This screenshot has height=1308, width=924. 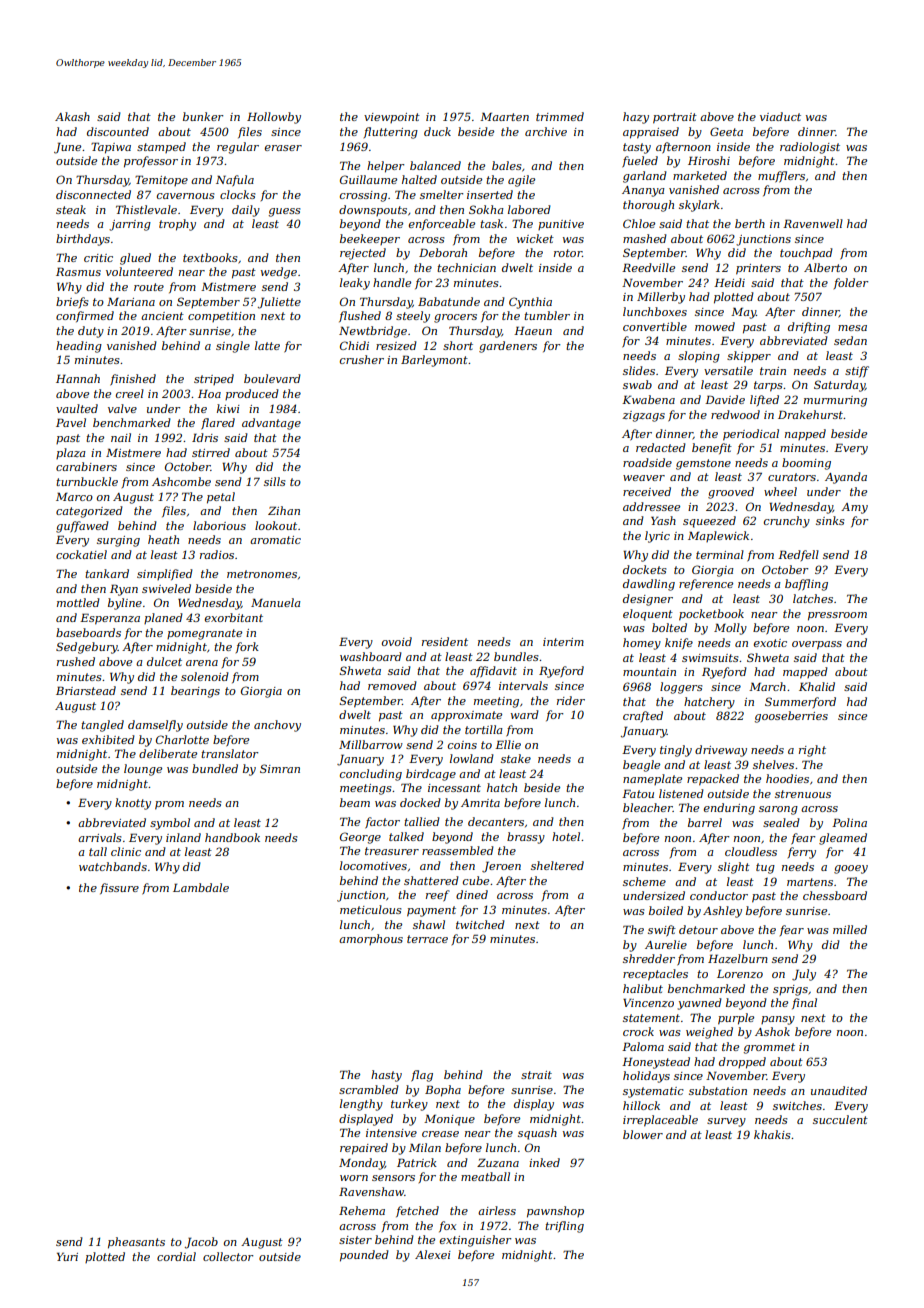 I want to click on grooved, so click(x=731, y=493).
